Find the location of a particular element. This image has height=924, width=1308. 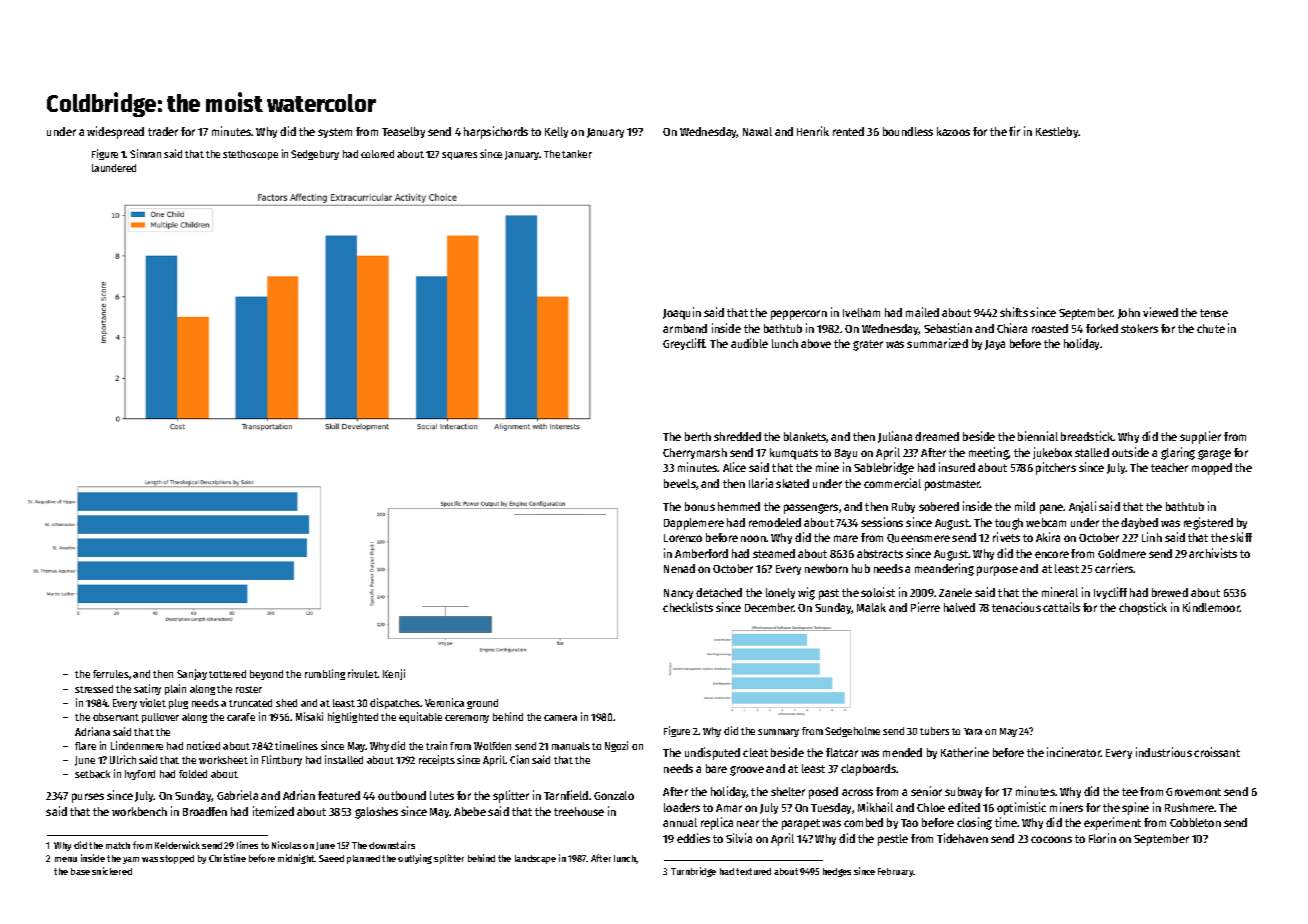

Kindlemoor is located at coordinates (1211, 607).
